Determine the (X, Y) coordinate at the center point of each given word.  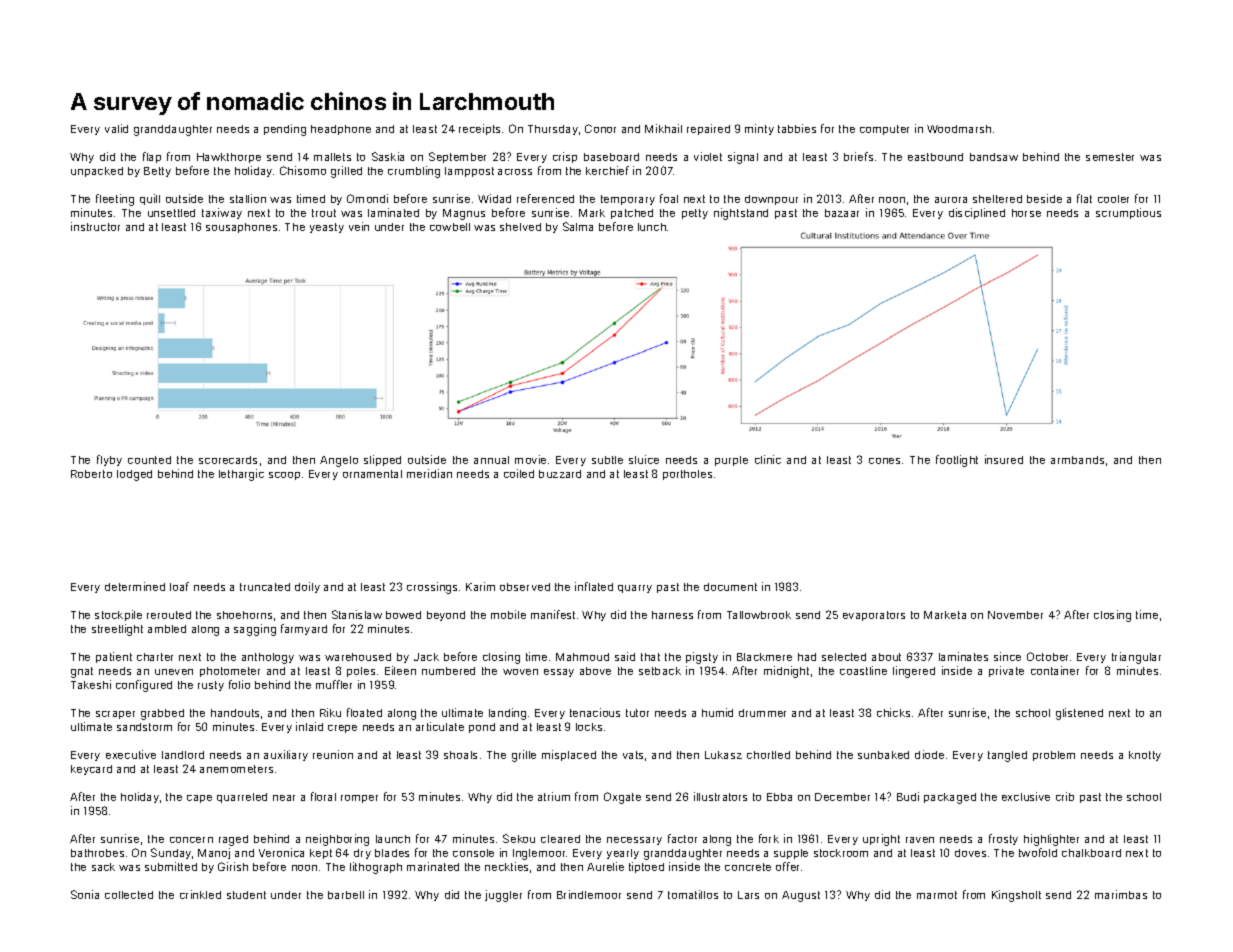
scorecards (228, 460)
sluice (644, 459)
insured (1004, 459)
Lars (748, 895)
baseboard (611, 157)
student (246, 895)
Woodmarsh (959, 129)
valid (116, 128)
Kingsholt (1016, 896)
